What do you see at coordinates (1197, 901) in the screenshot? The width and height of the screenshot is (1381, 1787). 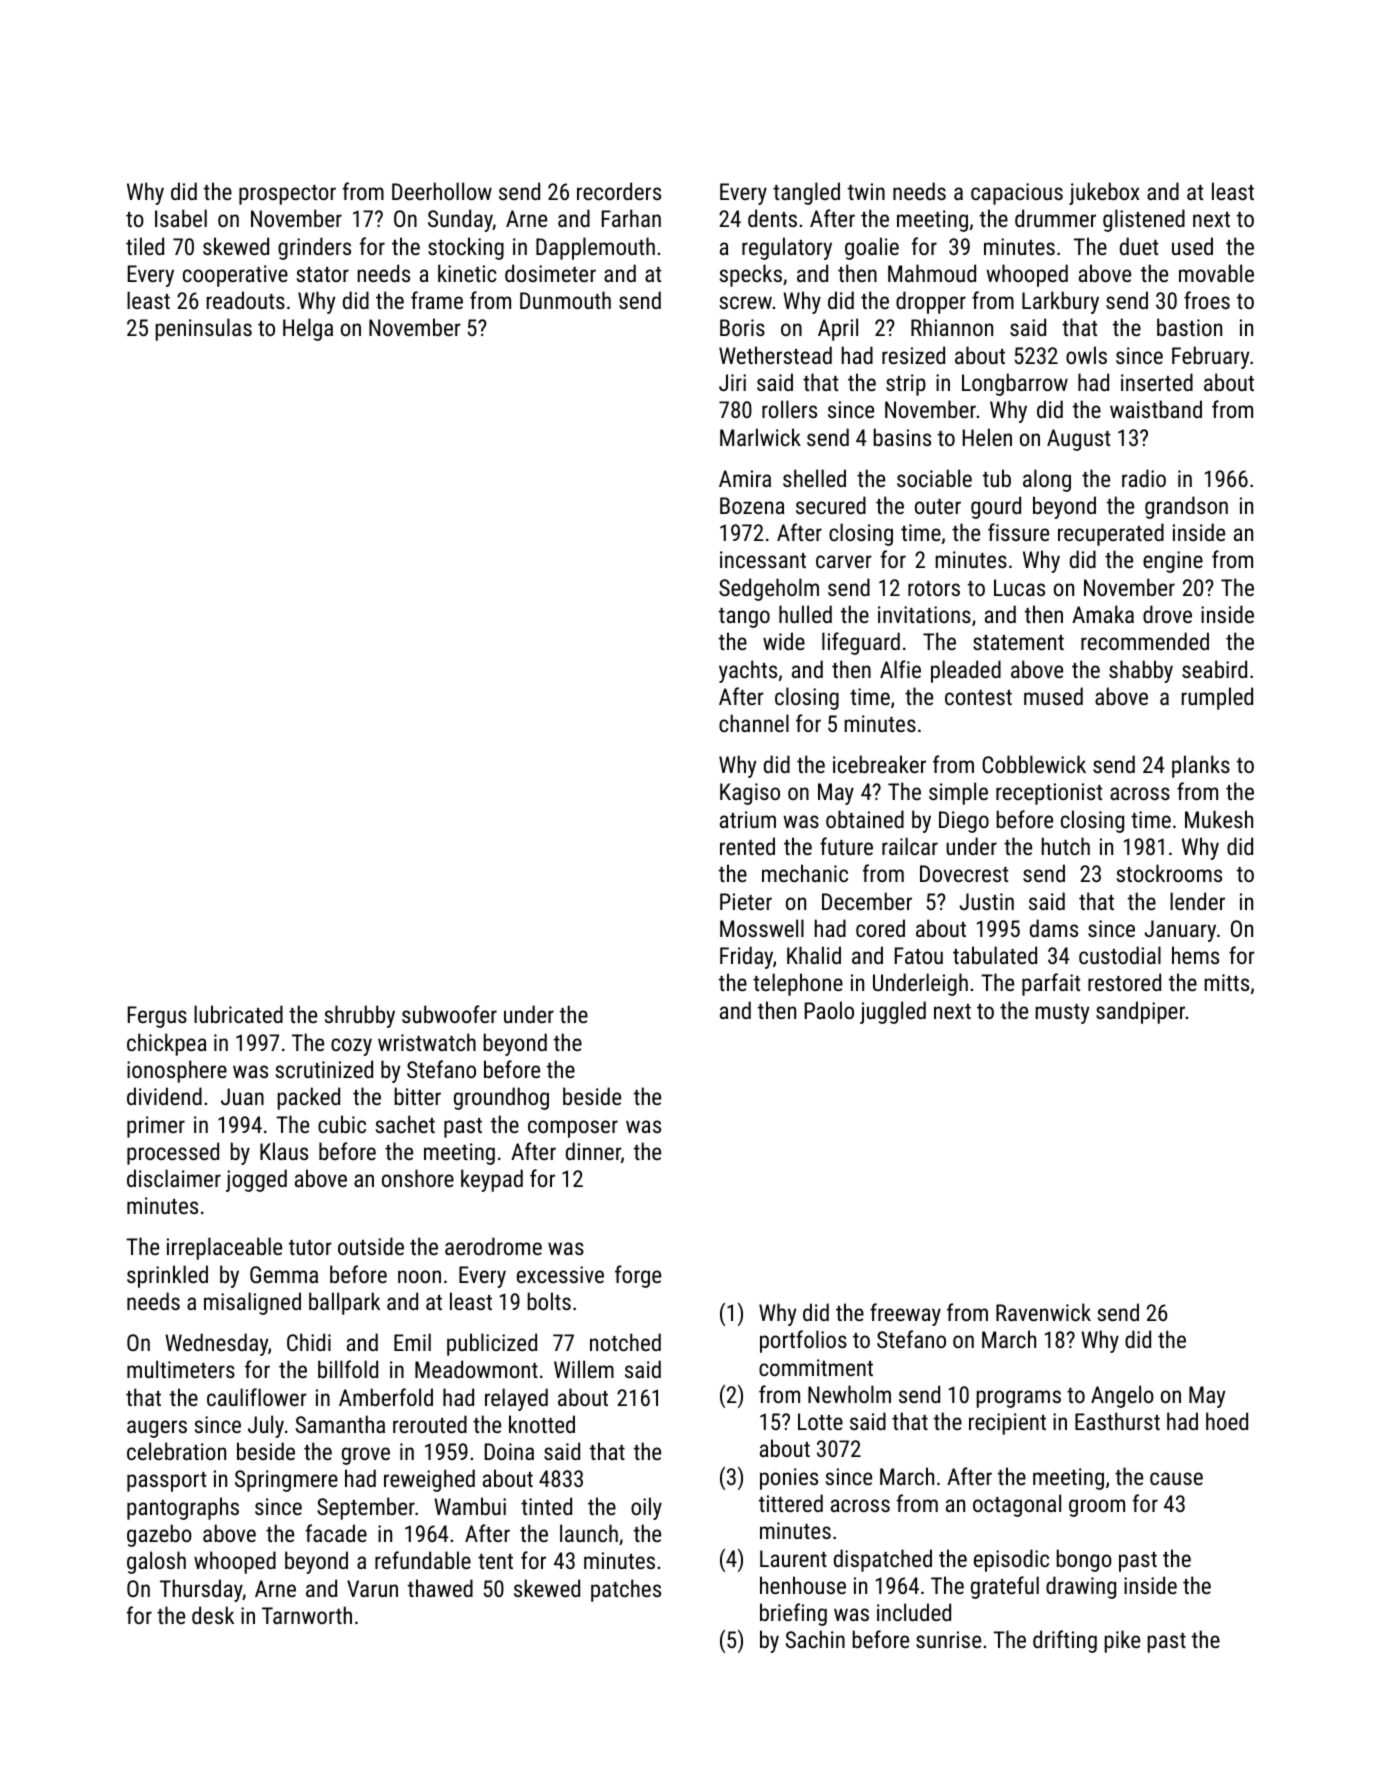 I see `lender` at bounding box center [1197, 901].
